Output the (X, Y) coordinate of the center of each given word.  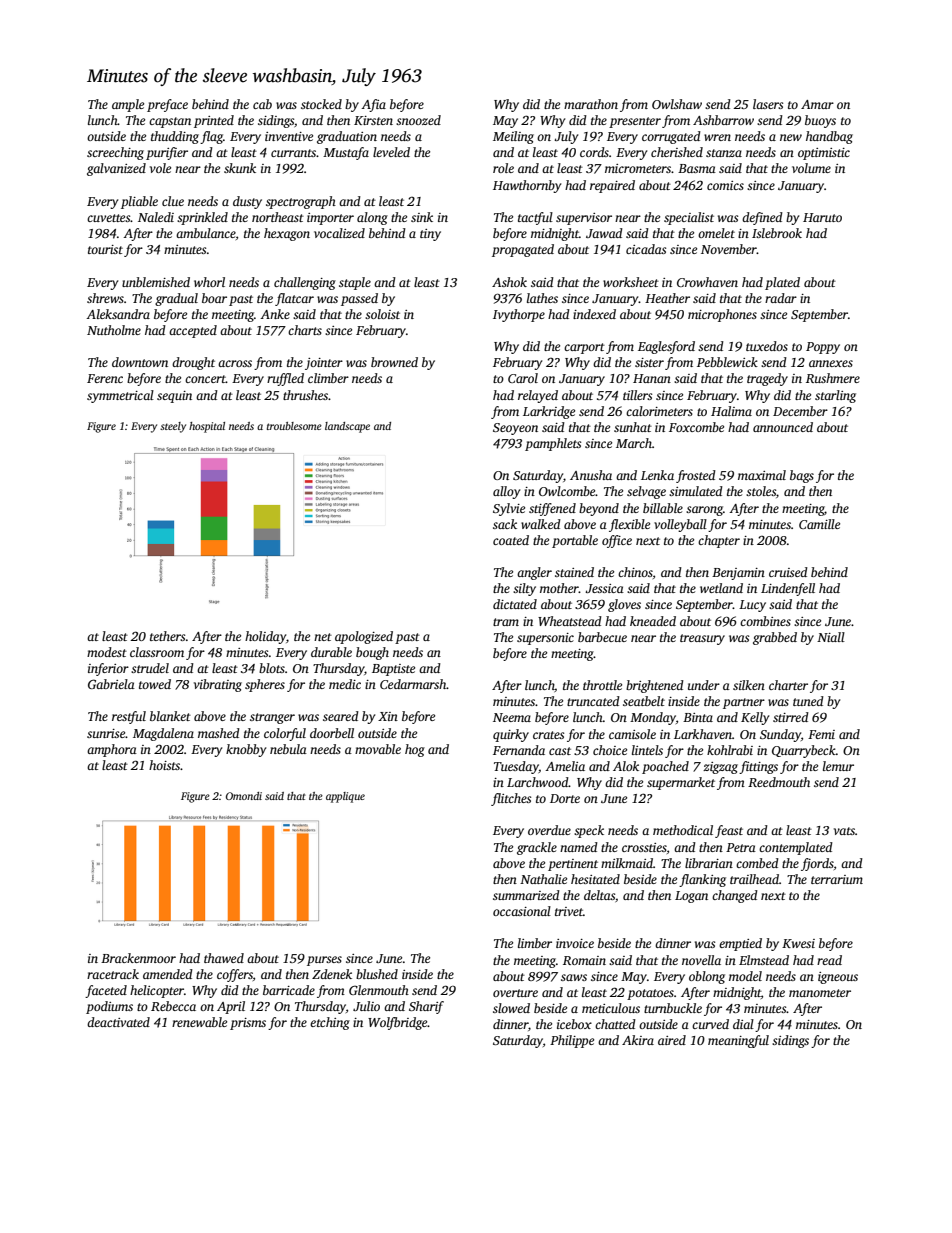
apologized (364, 637)
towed (155, 684)
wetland (721, 588)
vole (160, 168)
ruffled (285, 379)
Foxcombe (696, 427)
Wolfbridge (398, 1023)
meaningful (738, 1041)
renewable (199, 1022)
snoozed (418, 120)
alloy (506, 492)
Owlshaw (677, 104)
